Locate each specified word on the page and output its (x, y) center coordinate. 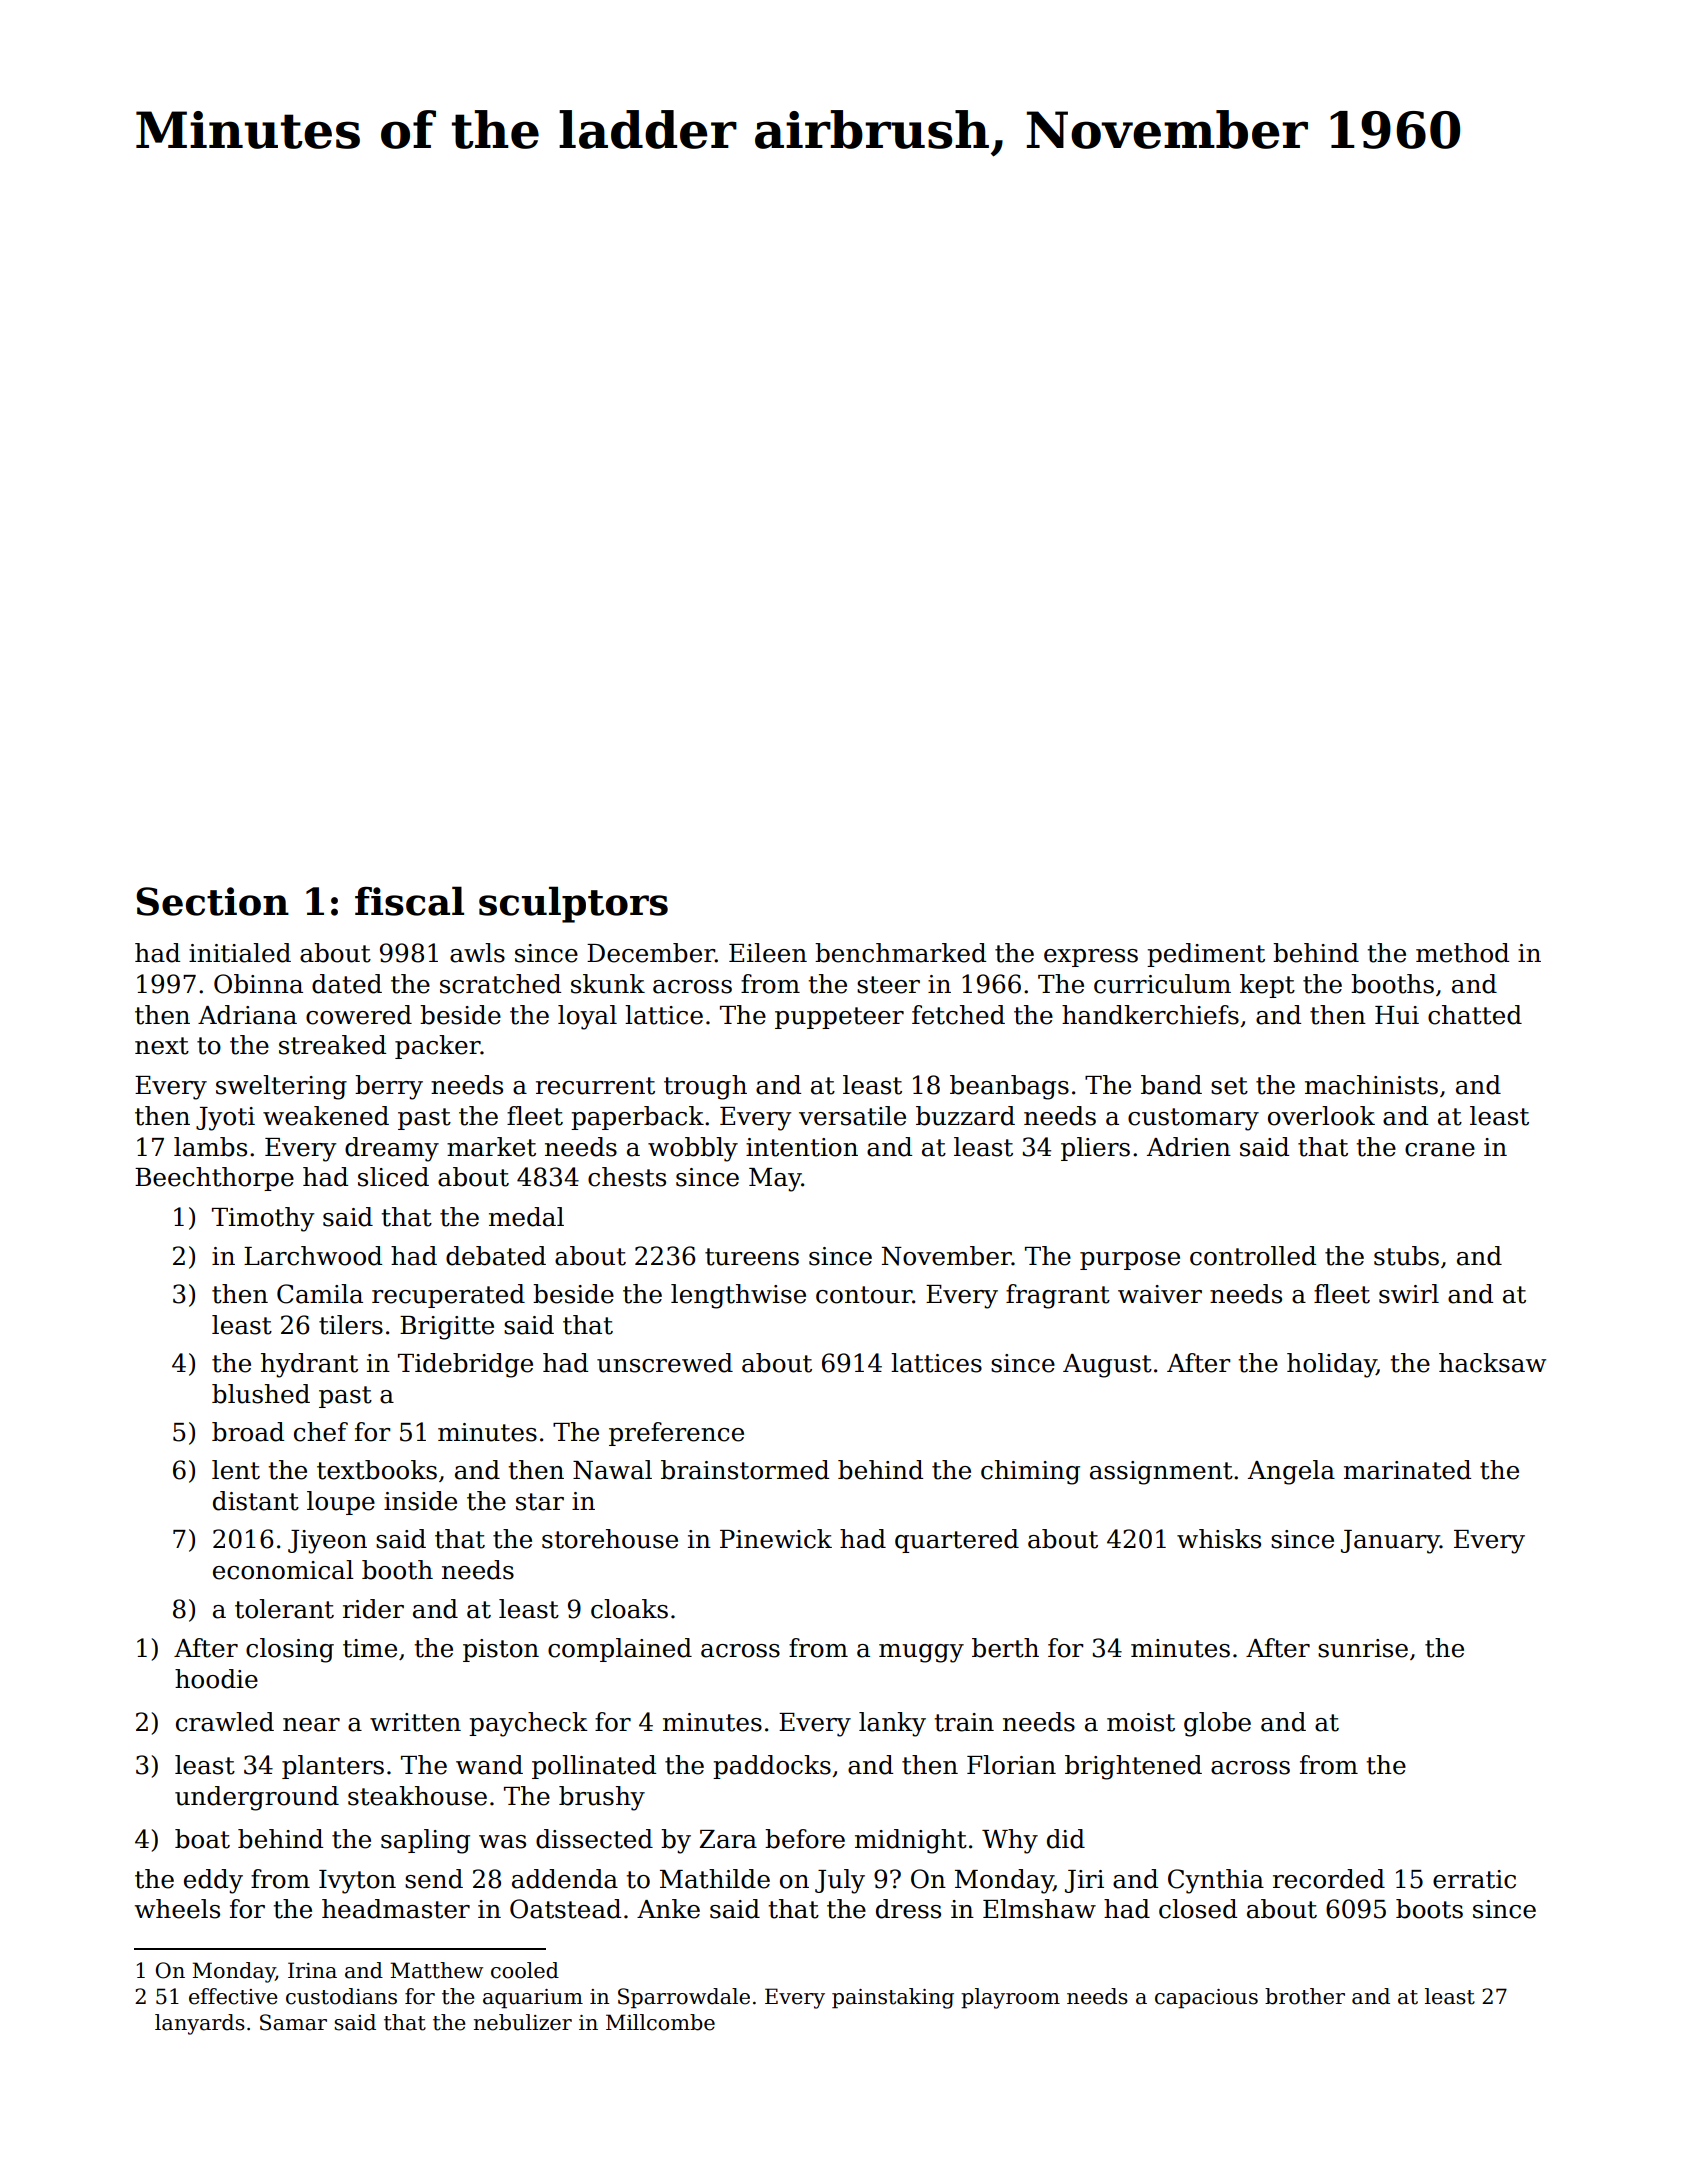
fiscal (409, 901)
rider (373, 1609)
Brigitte (447, 1328)
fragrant (1058, 1296)
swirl (1409, 1294)
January (1390, 1542)
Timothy (263, 1219)
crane (1440, 1150)
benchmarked (900, 953)
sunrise (1363, 1648)
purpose (1130, 1261)
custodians (341, 1996)
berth (1005, 1648)
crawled (225, 1722)
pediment (1206, 955)
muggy (921, 1653)
